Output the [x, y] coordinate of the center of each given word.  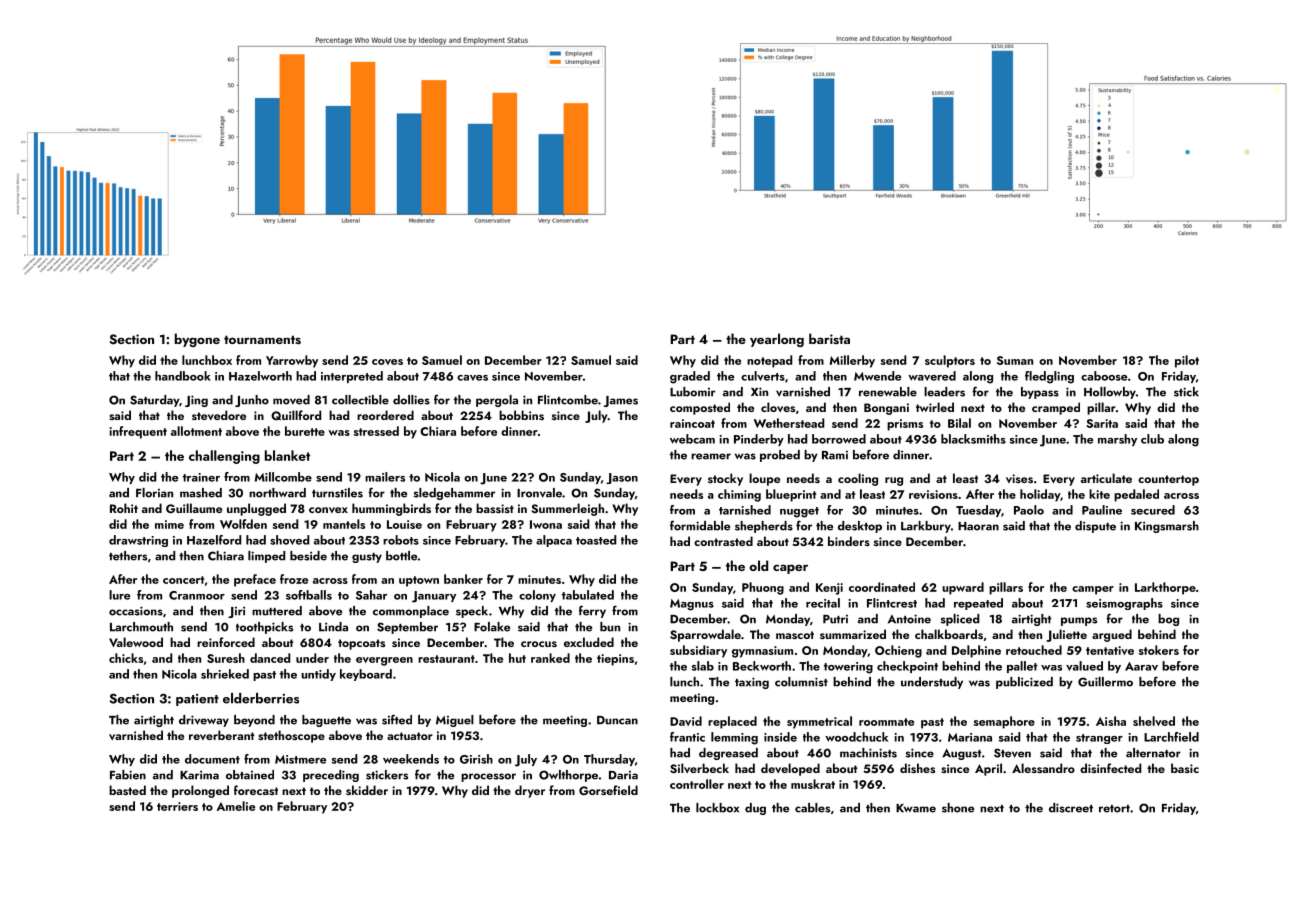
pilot [1187, 361]
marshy [1117, 440]
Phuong [763, 588]
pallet [1022, 667]
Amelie [236, 806]
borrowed [839, 439]
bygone [197, 340]
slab [702, 666]
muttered [277, 611]
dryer [530, 791]
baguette [326, 721]
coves [387, 362]
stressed [376, 431]
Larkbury [926, 527]
